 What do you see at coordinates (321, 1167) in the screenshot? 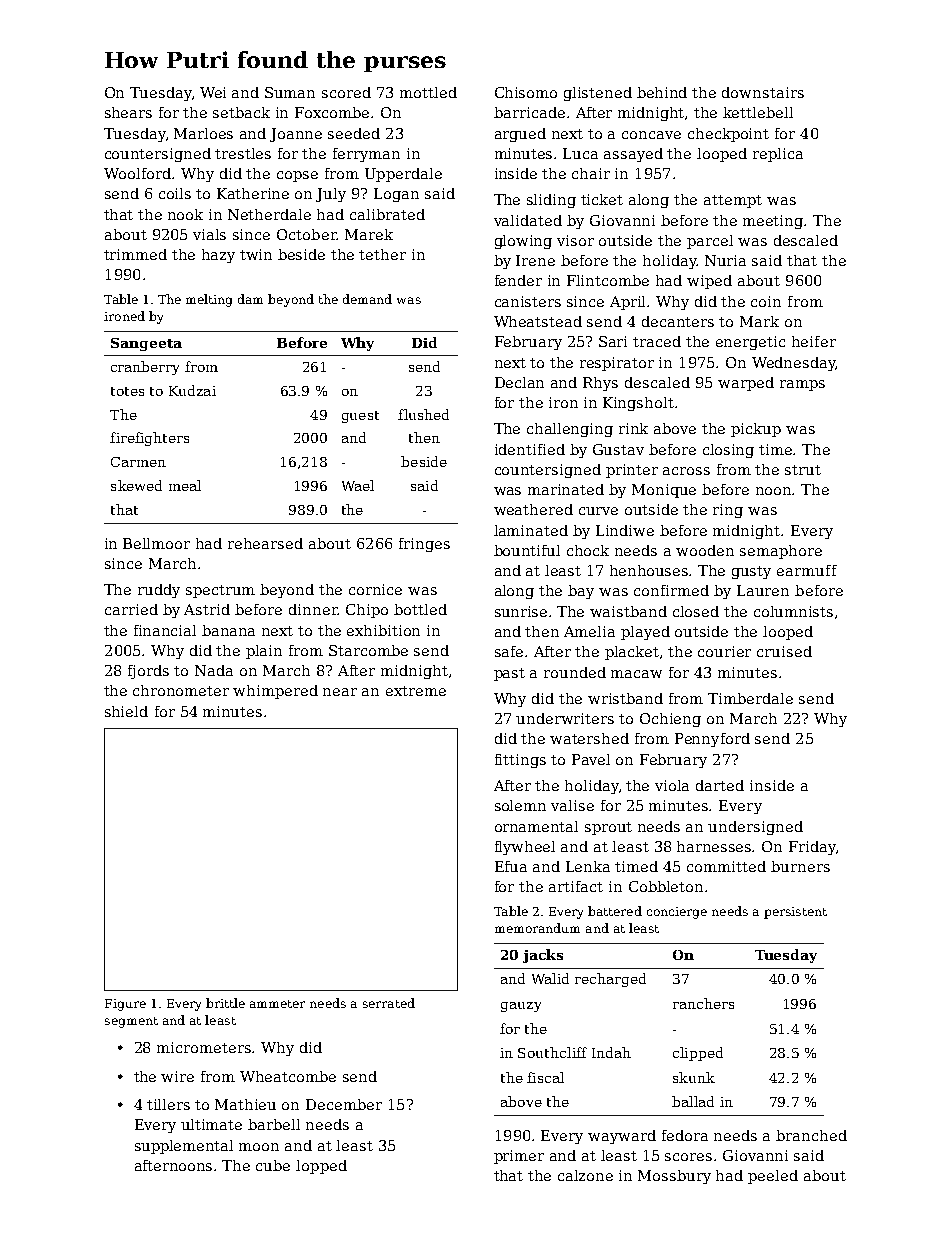
I see `lopped` at bounding box center [321, 1167].
